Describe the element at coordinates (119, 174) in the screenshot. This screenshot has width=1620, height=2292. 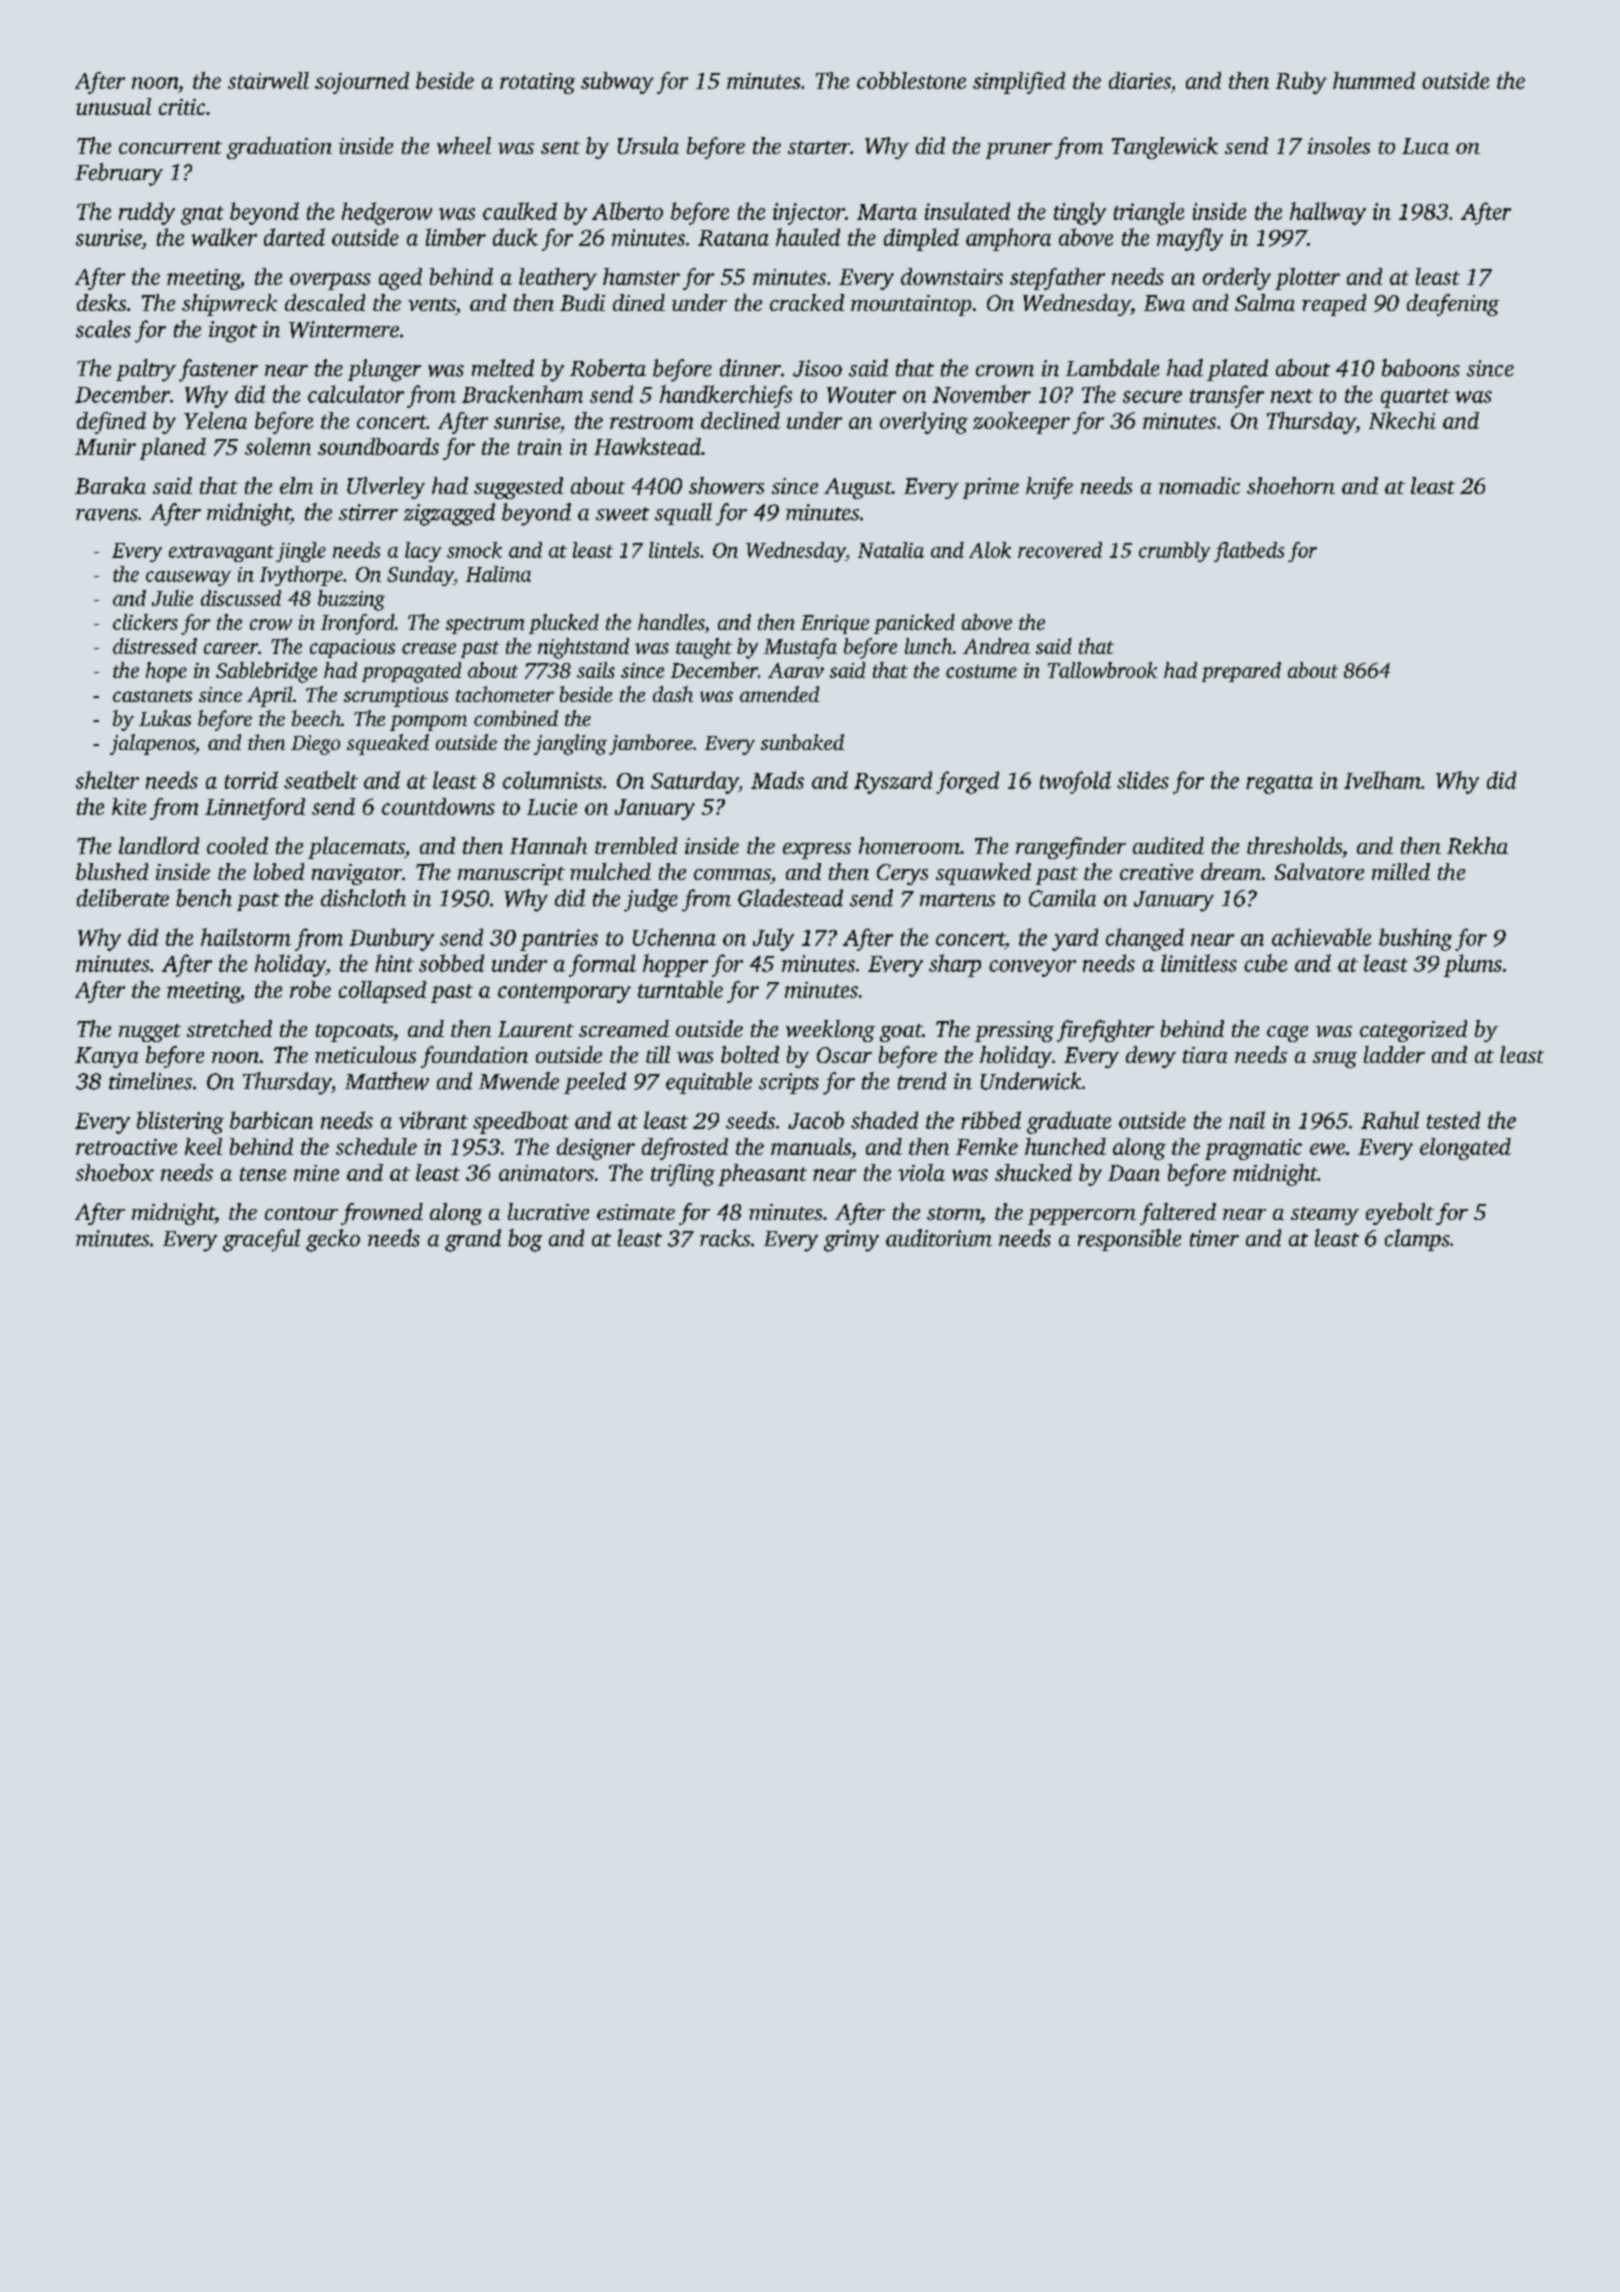
I see `February` at that location.
